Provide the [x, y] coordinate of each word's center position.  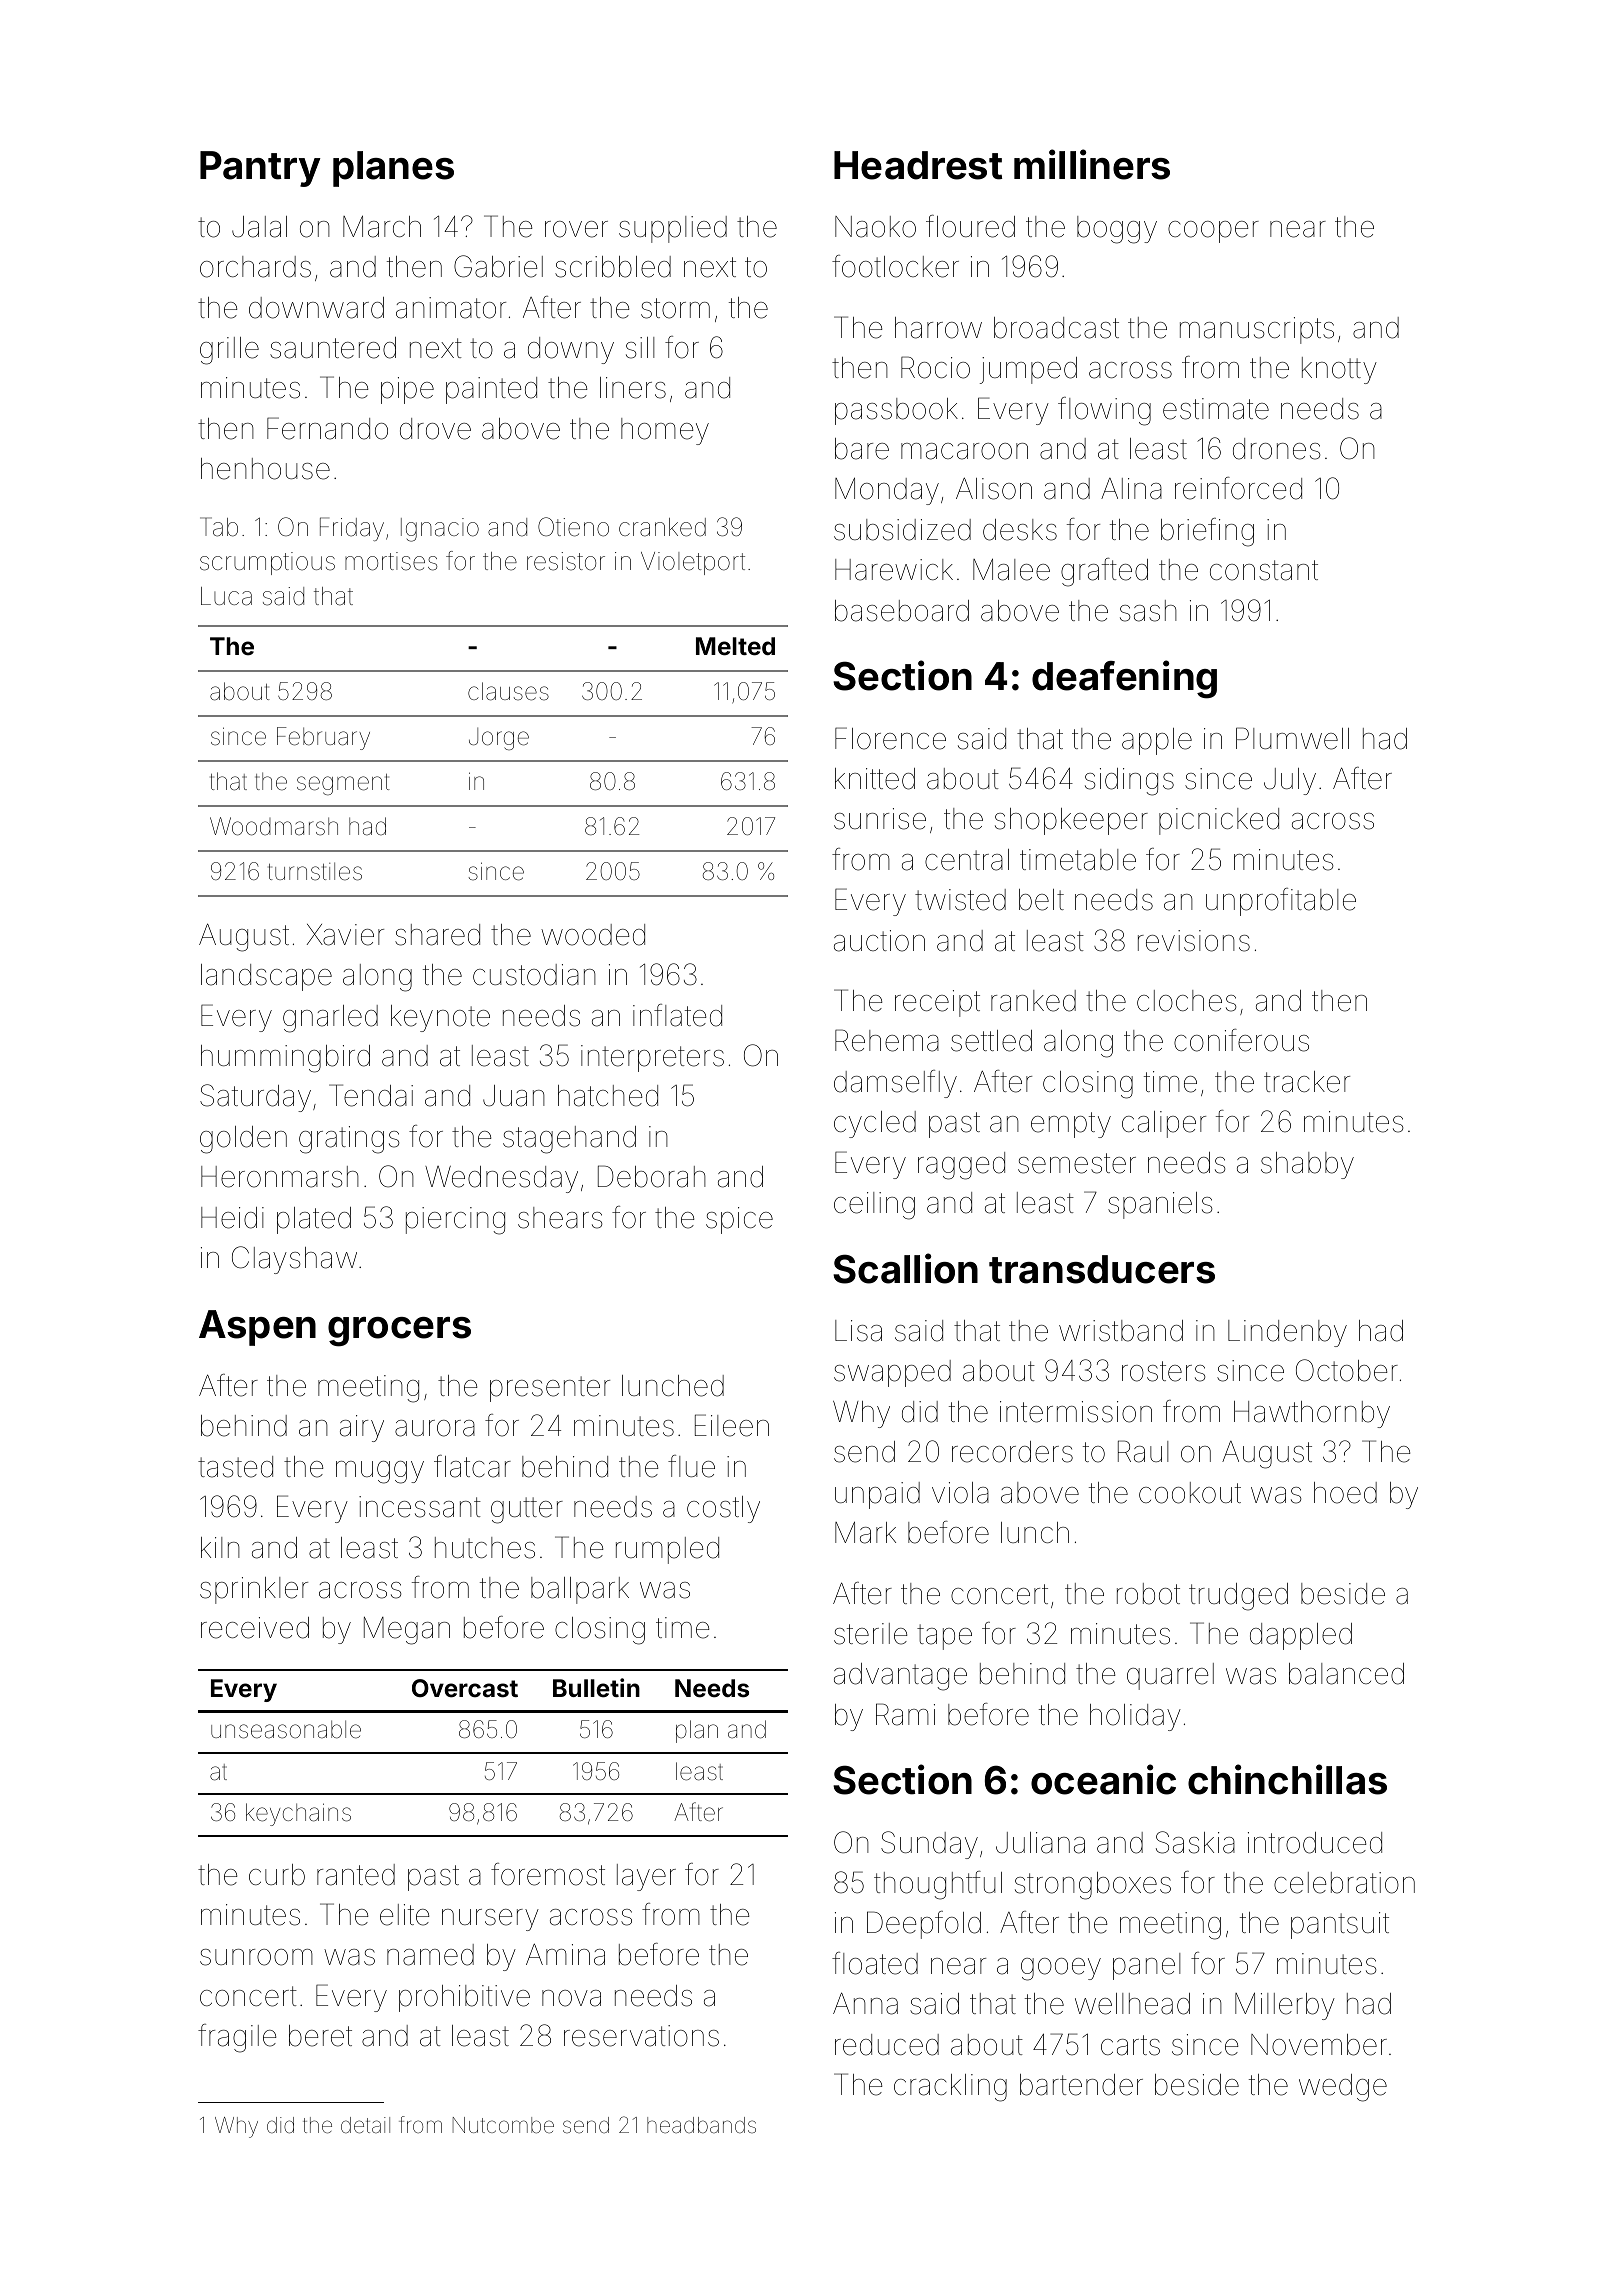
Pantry [260, 169]
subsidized [902, 530]
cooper [1213, 232]
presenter [550, 1389]
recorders [1012, 1452]
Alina [1131, 489]
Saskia [1195, 1842]
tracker [1307, 1082]
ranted [356, 1875]
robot [1148, 1594]
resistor [566, 561]
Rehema [887, 1040]
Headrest [918, 165]
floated [875, 1963]
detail [365, 2125]
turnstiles [315, 871]
